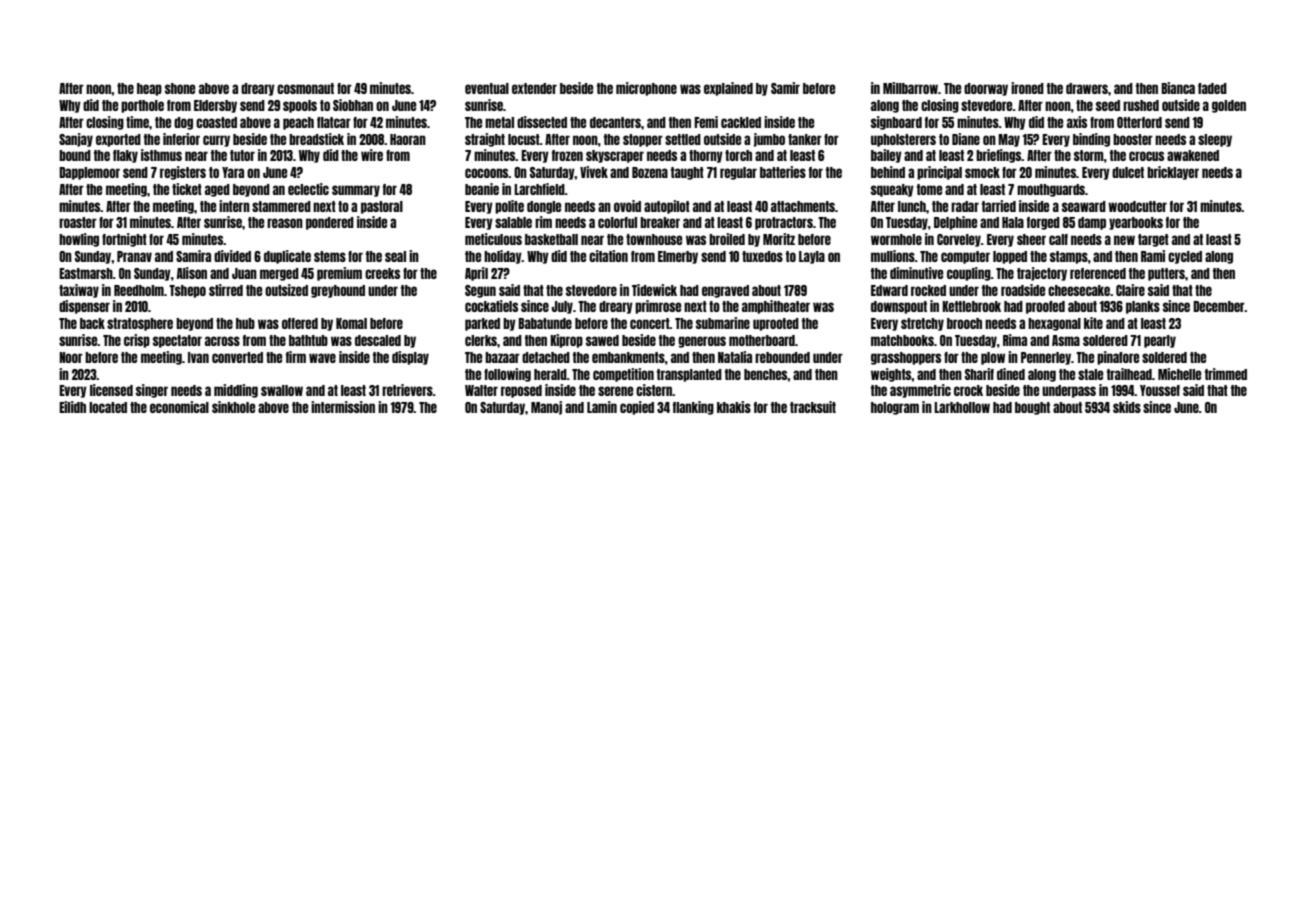  Describe the element at coordinates (1045, 307) in the screenshot. I see `proofed` at that location.
